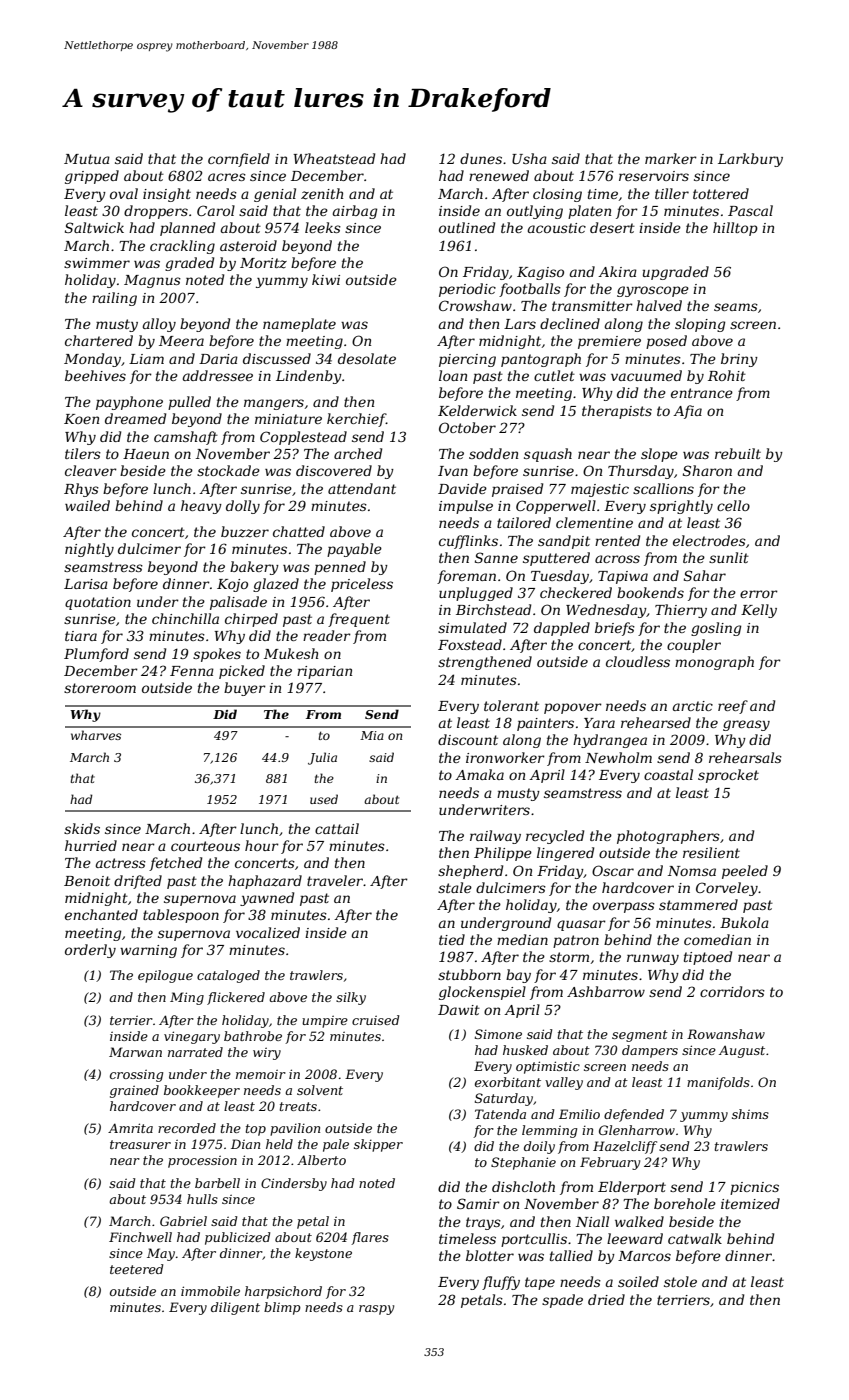 This page has width=849, height=1400. Describe the element at coordinates (475, 305) in the page. I see `Crowshaw` at that location.
